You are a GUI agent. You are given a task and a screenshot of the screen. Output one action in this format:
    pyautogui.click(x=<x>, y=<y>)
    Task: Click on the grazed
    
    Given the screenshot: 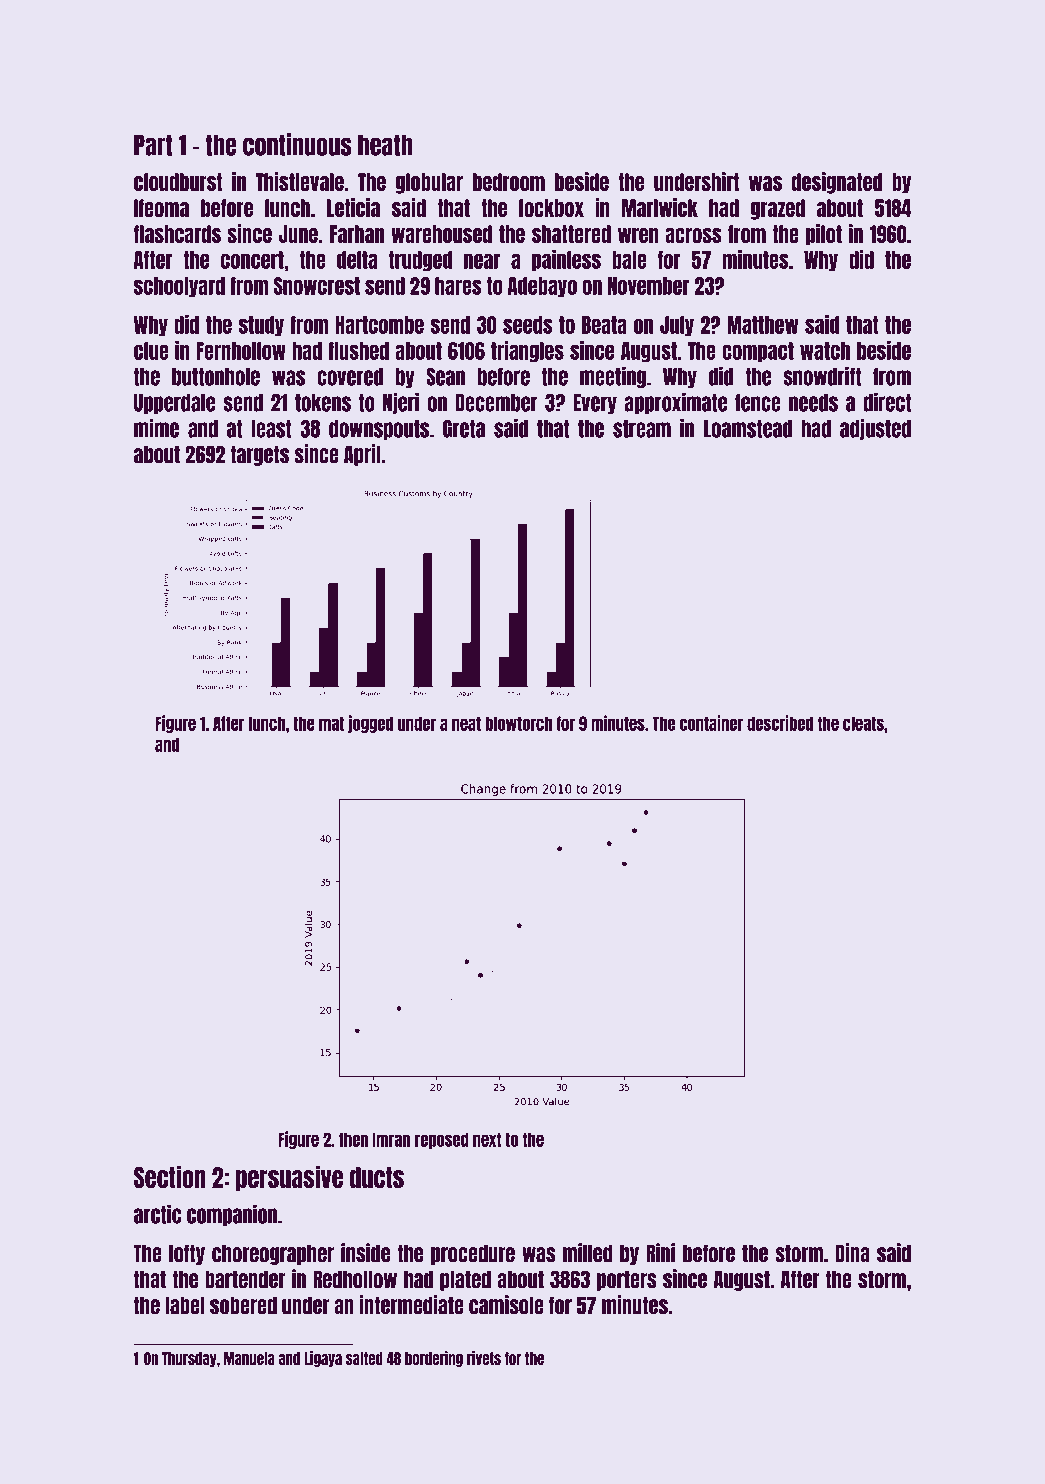 What is the action you would take?
    pyautogui.click(x=778, y=209)
